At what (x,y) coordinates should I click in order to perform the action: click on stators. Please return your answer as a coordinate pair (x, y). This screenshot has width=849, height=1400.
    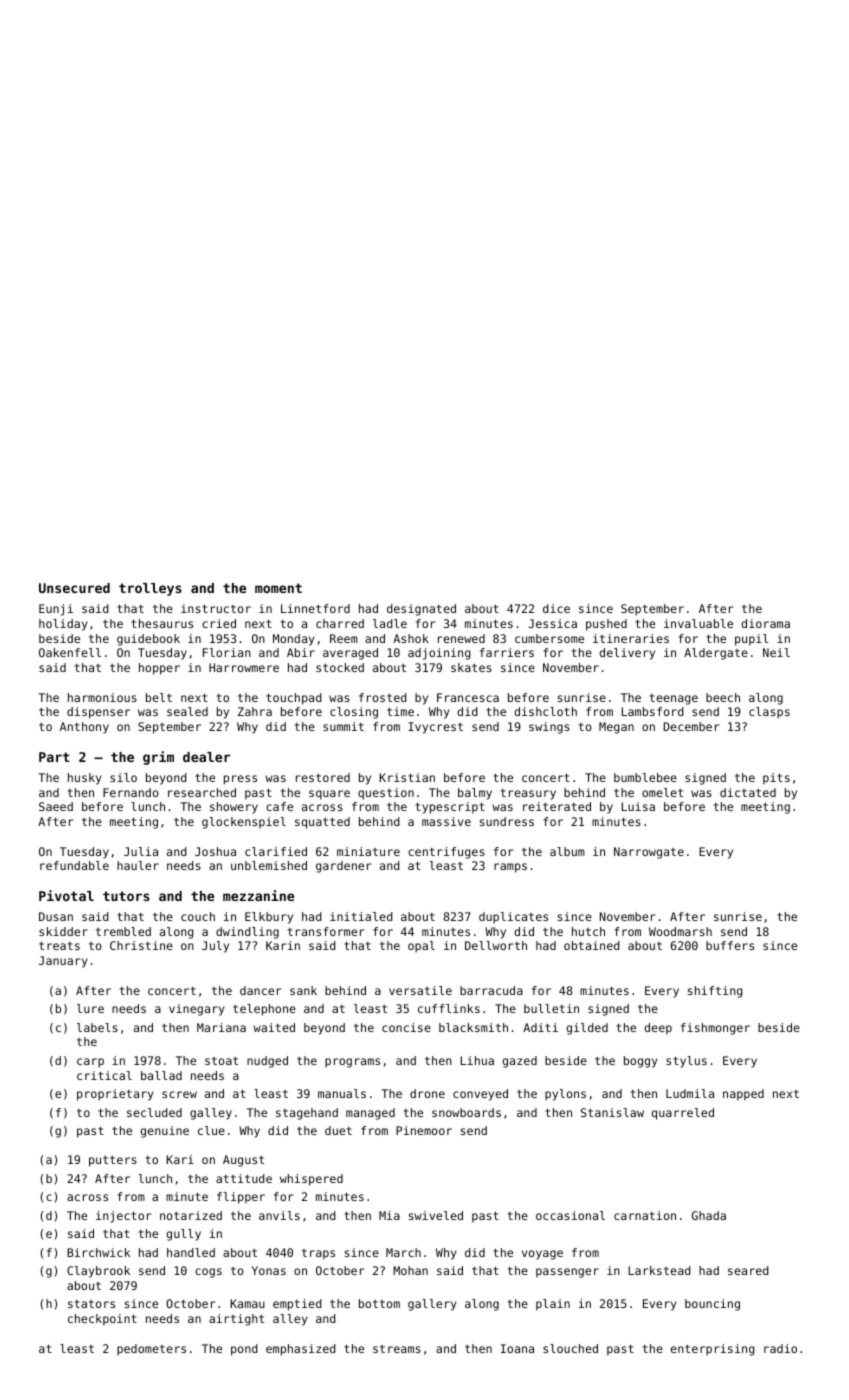
    Looking at the image, I should click on (91, 1304).
